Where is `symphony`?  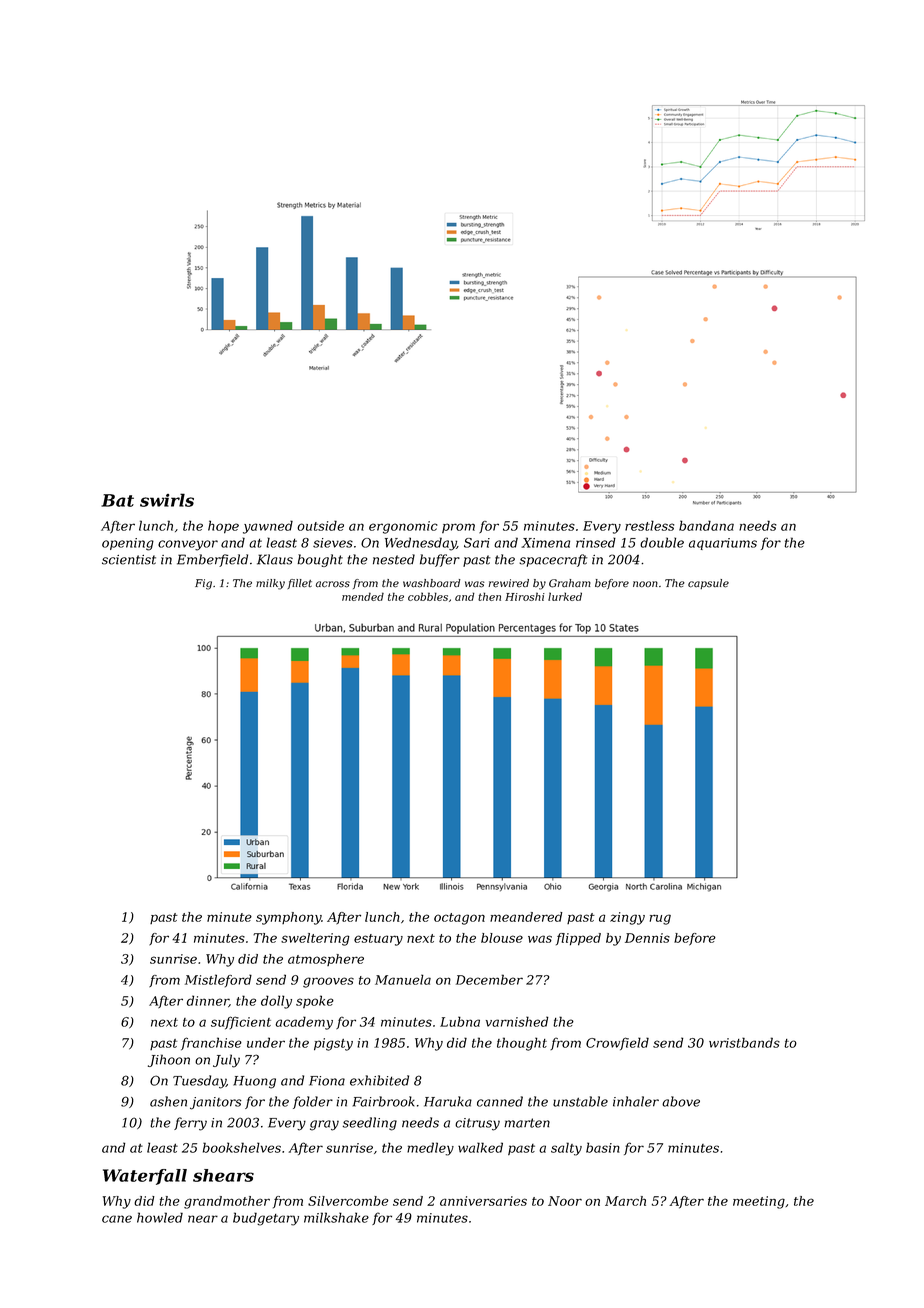 symphony is located at coordinates (288, 918).
